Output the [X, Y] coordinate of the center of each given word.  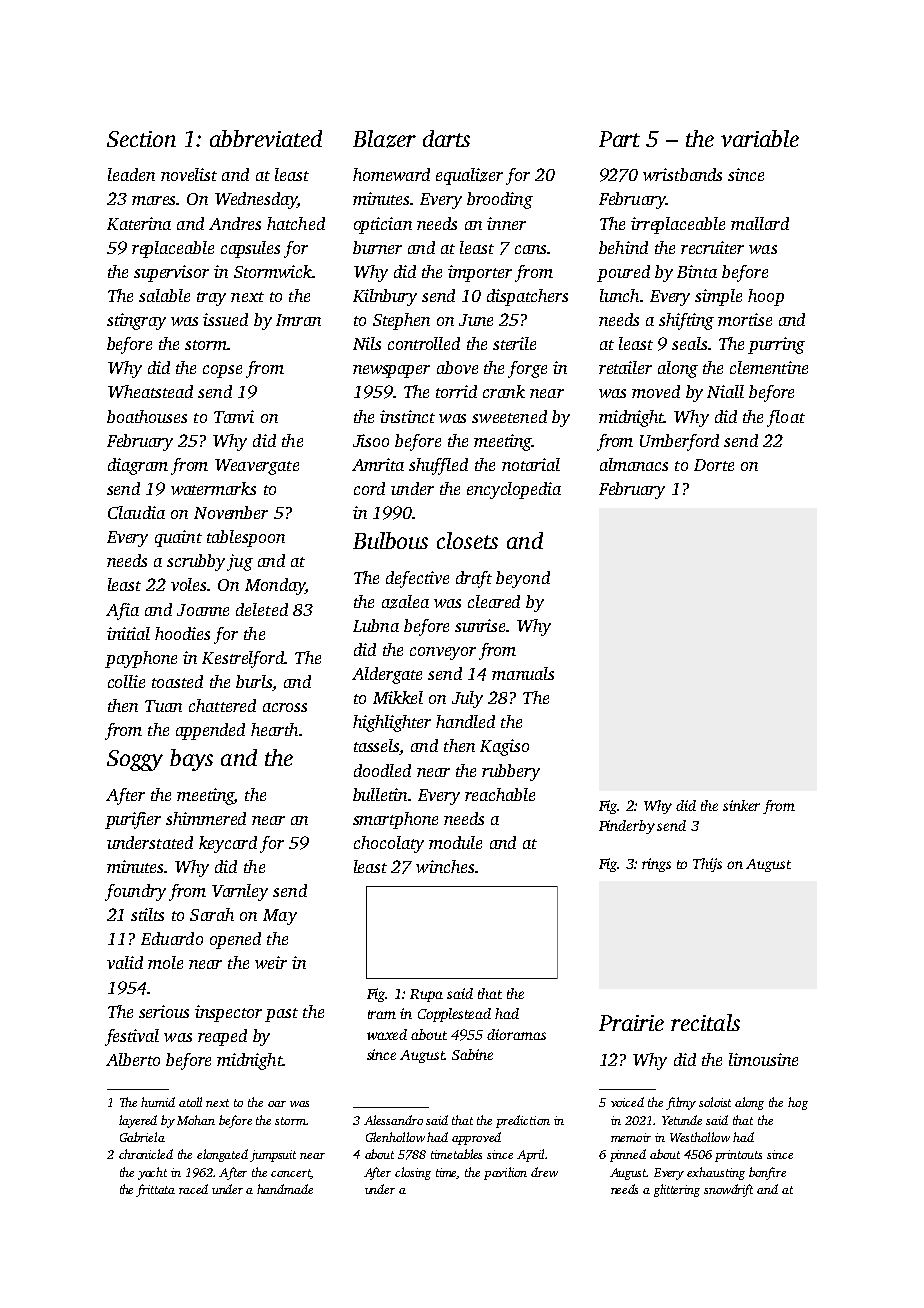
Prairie [631, 1023]
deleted [262, 609]
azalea [405, 602]
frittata [155, 1190]
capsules [250, 249]
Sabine [472, 1054]
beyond [523, 579]
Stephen [401, 321]
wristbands [682, 174]
